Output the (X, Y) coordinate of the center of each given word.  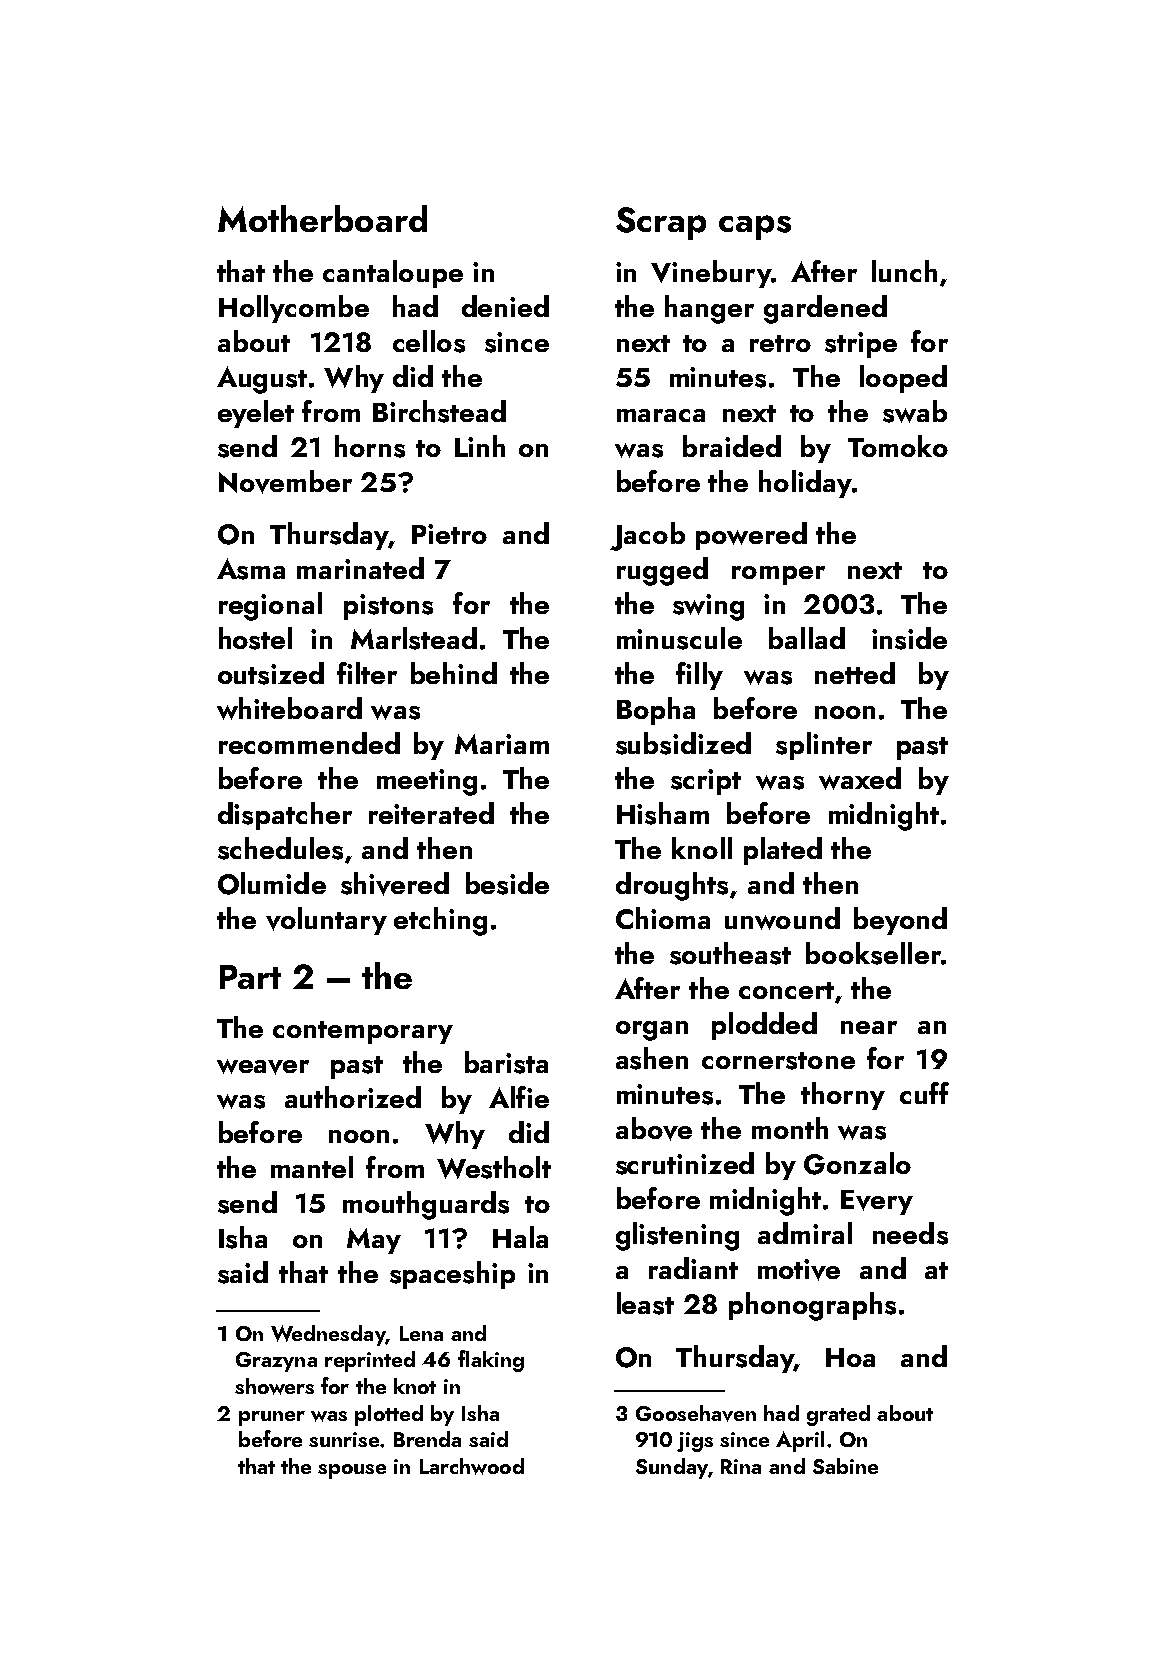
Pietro (449, 534)
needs (910, 1233)
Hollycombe (294, 309)
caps (755, 227)
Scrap (661, 223)
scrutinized (685, 1163)
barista (506, 1062)
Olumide (272, 883)
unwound (782, 918)
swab (915, 411)
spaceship (452, 1275)
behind (454, 673)
